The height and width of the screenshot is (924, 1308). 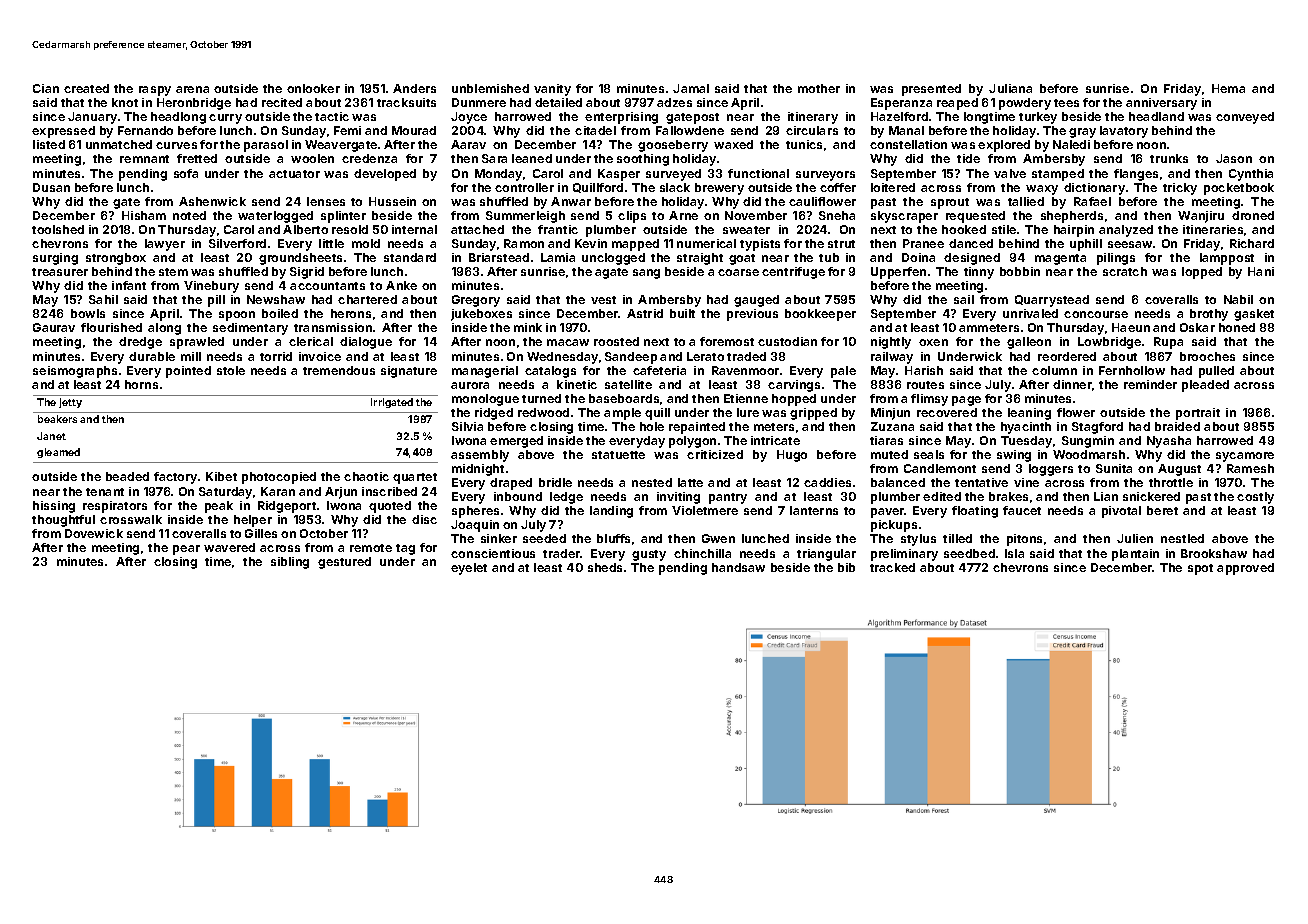 I want to click on inviting, so click(x=678, y=498).
